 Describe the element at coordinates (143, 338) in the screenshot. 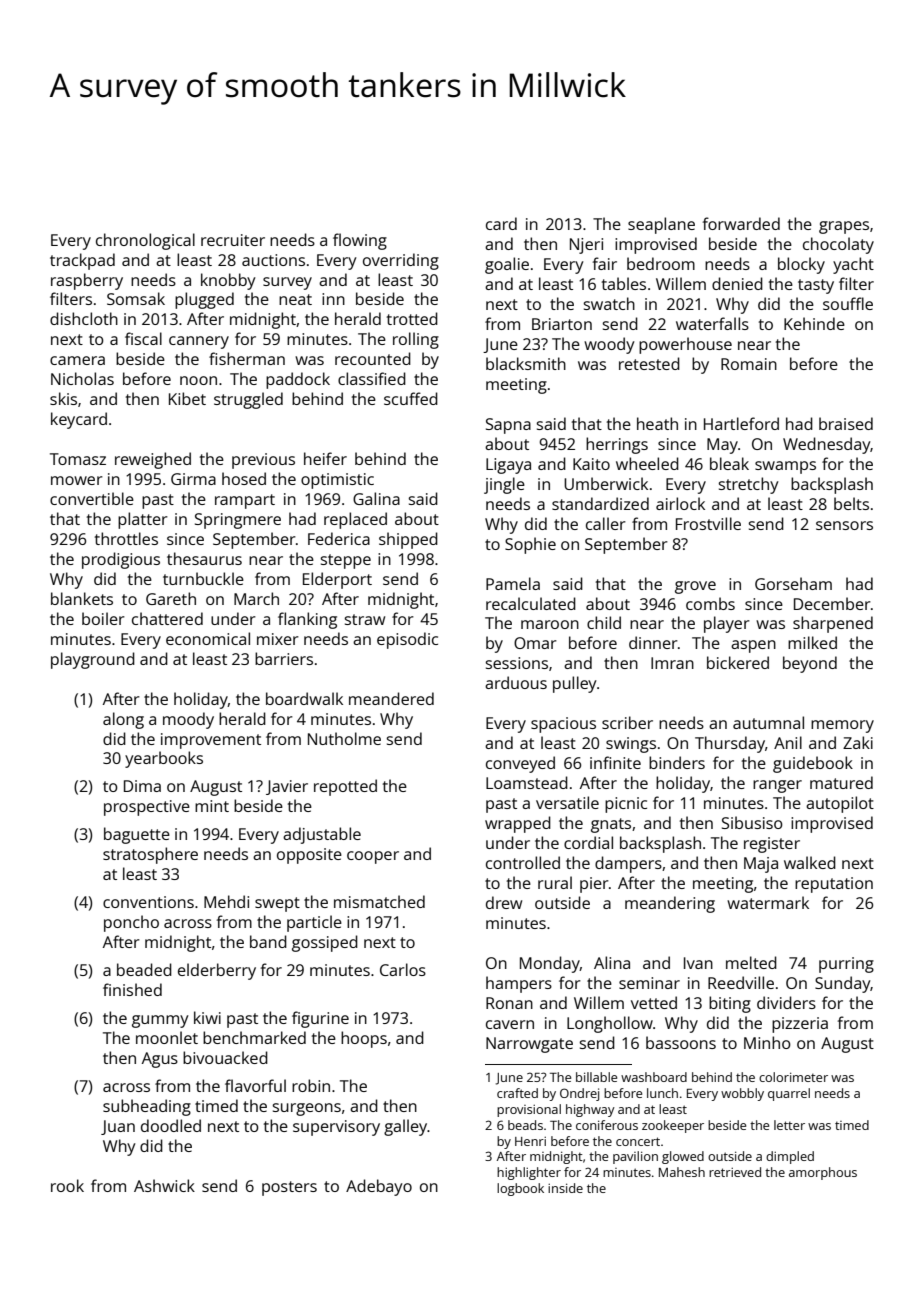

I see `fiscal` at that location.
